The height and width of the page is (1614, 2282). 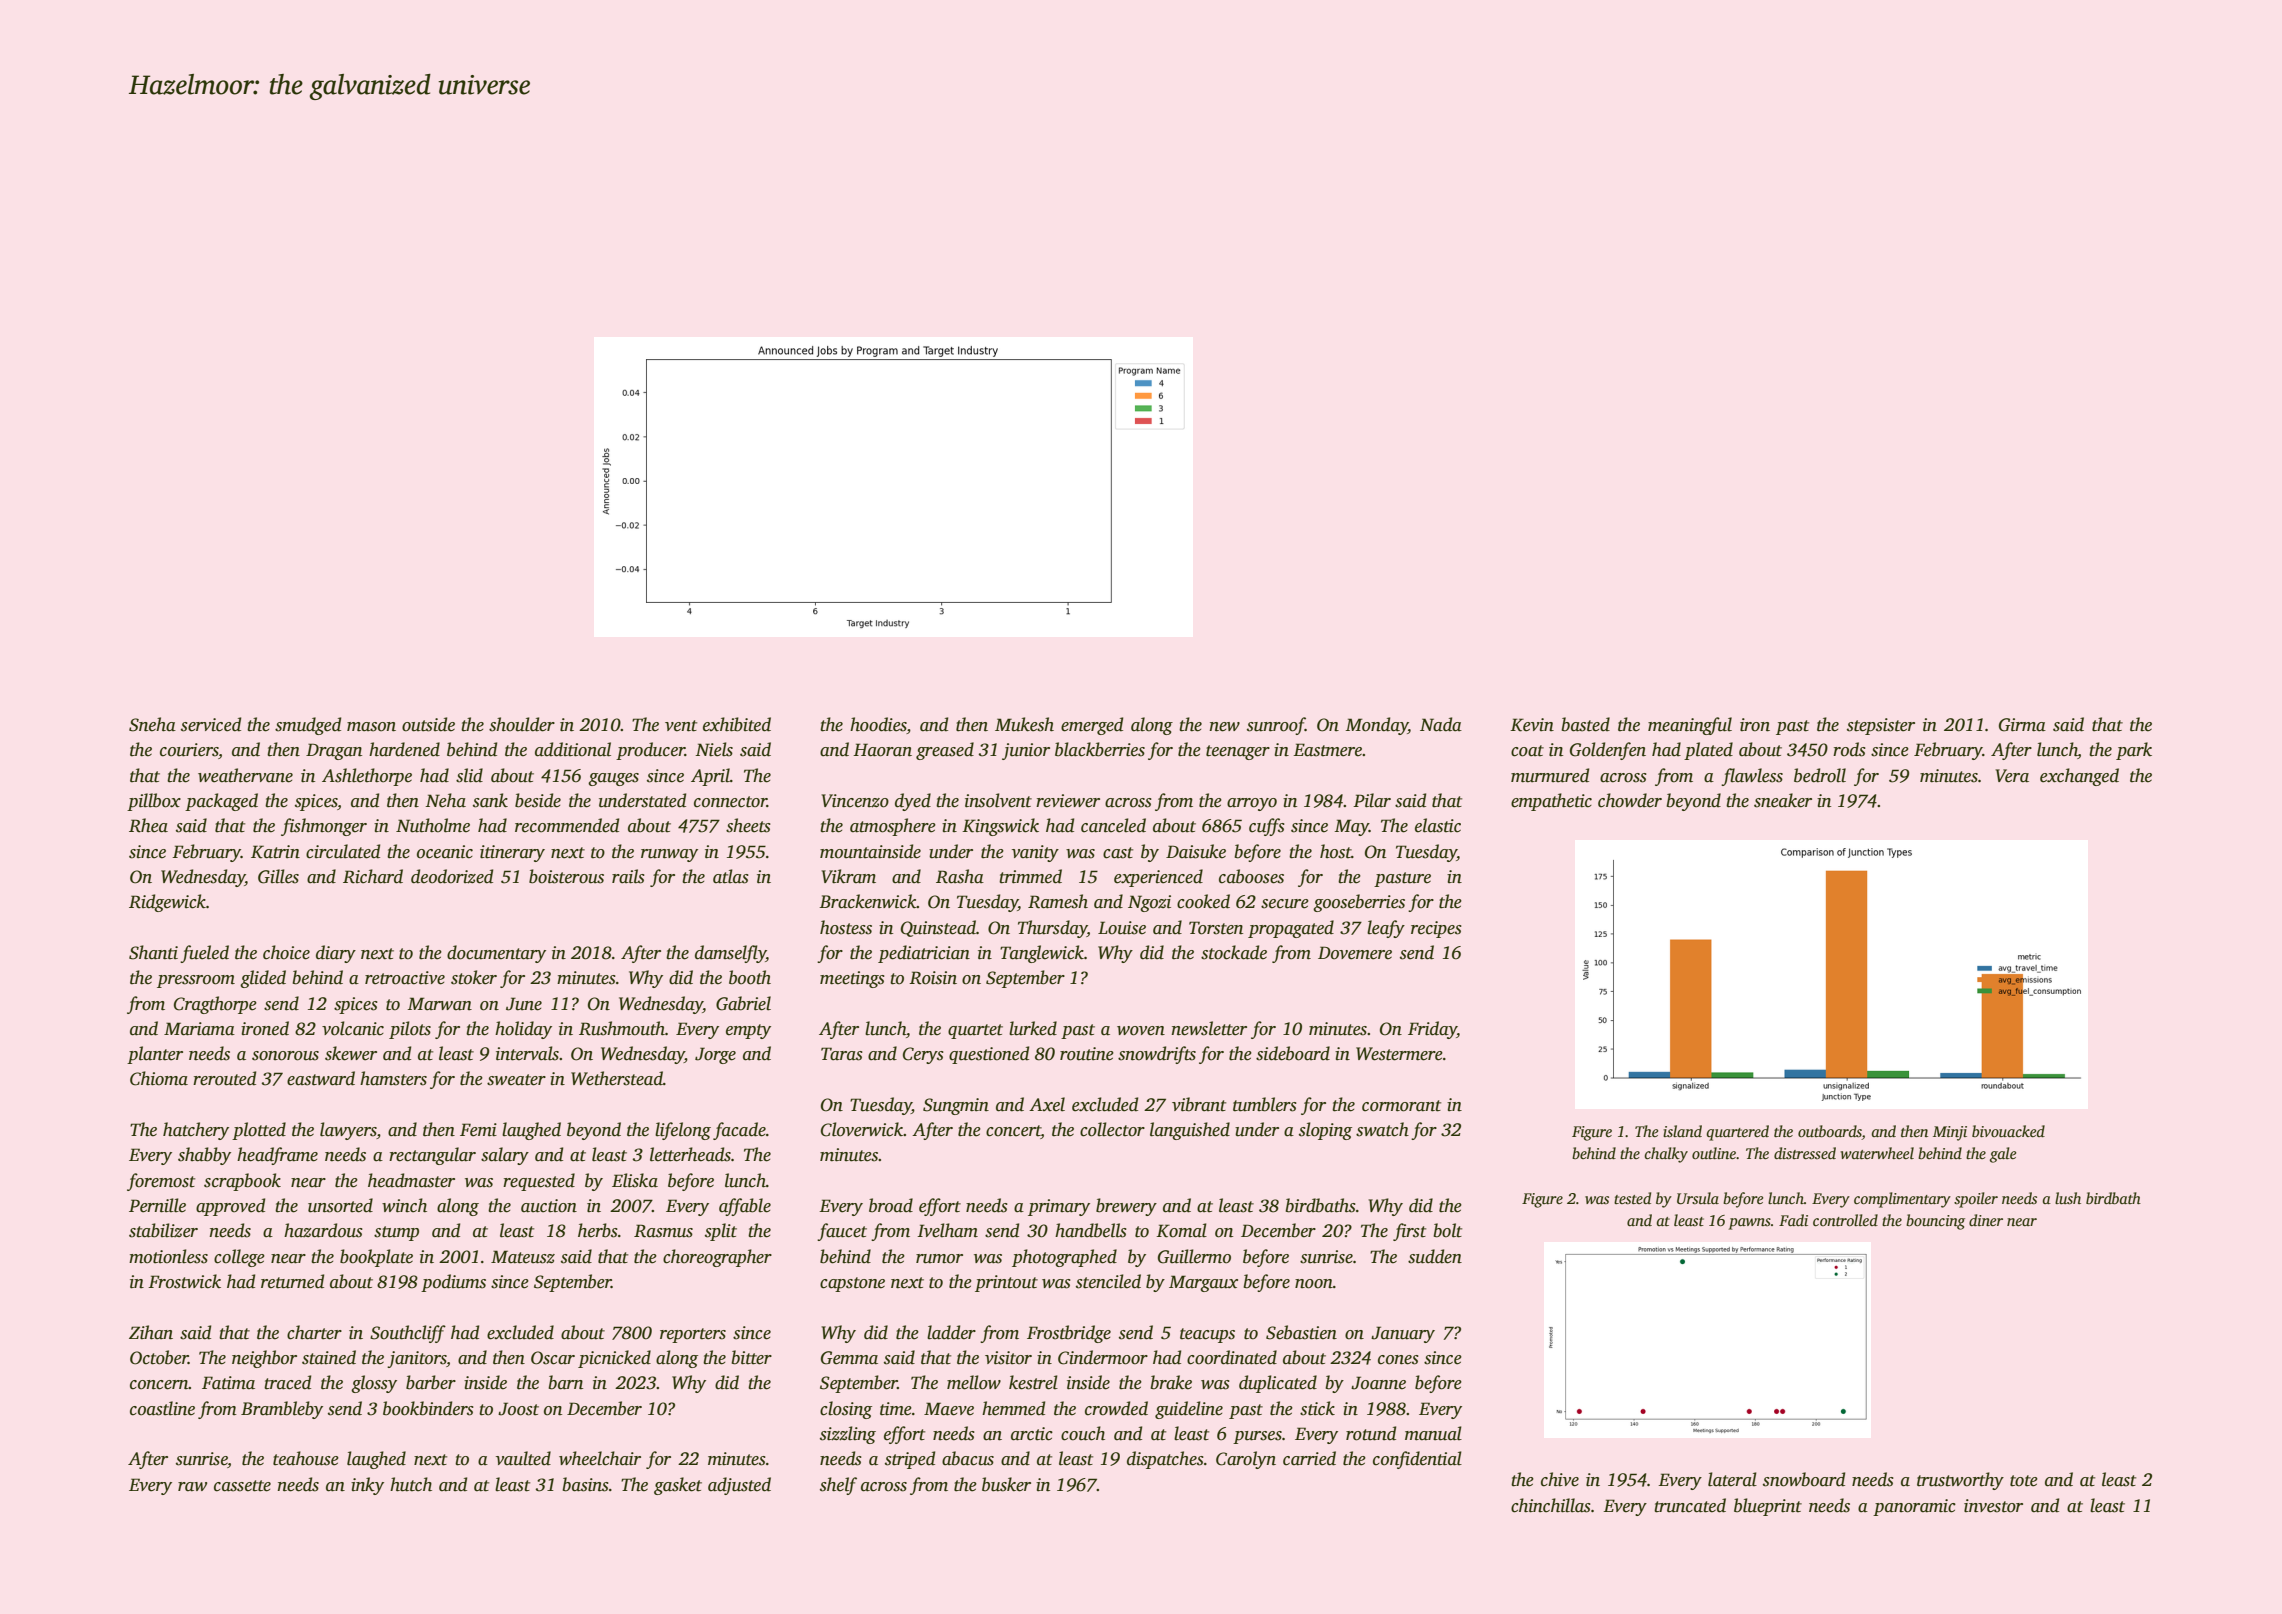 What do you see at coordinates (428, 724) in the page?
I see `outside` at bounding box center [428, 724].
